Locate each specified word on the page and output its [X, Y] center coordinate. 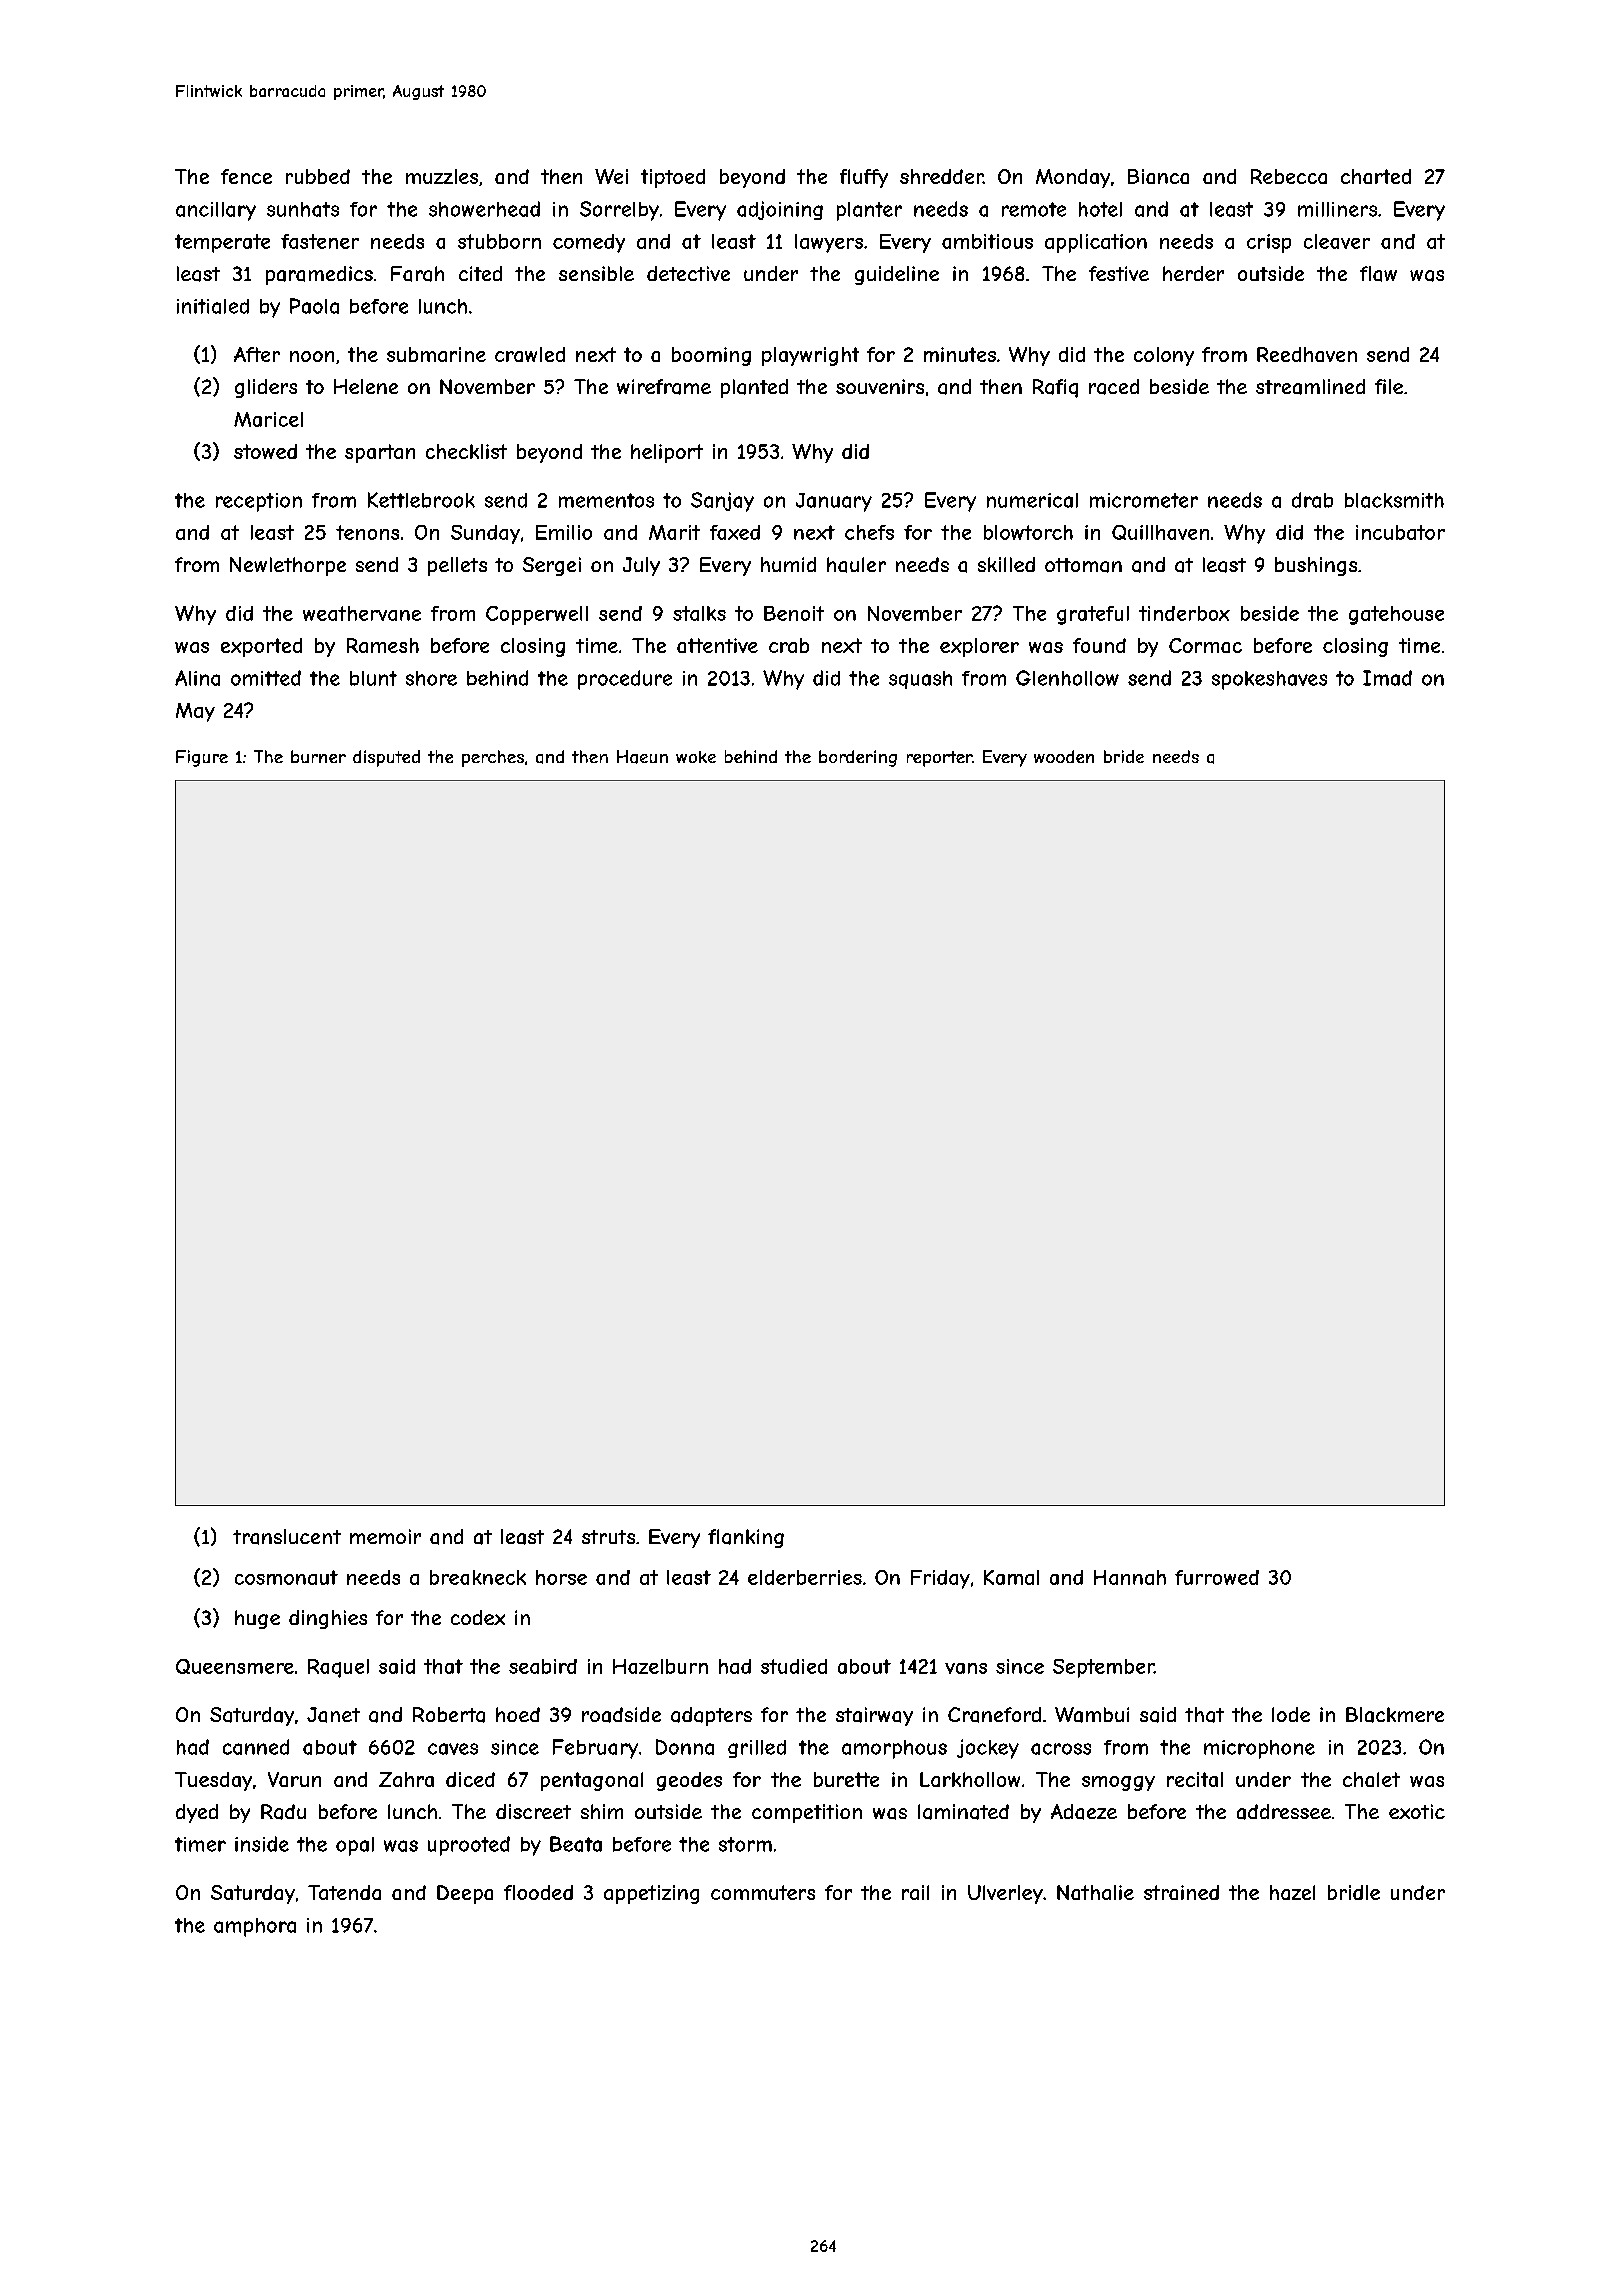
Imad [1387, 678]
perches [493, 758]
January [834, 502]
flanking [746, 1538]
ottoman [1083, 565]
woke [696, 757]
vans [966, 1668]
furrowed [1217, 1577]
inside [262, 1844]
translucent [287, 1537]
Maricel [268, 419]
